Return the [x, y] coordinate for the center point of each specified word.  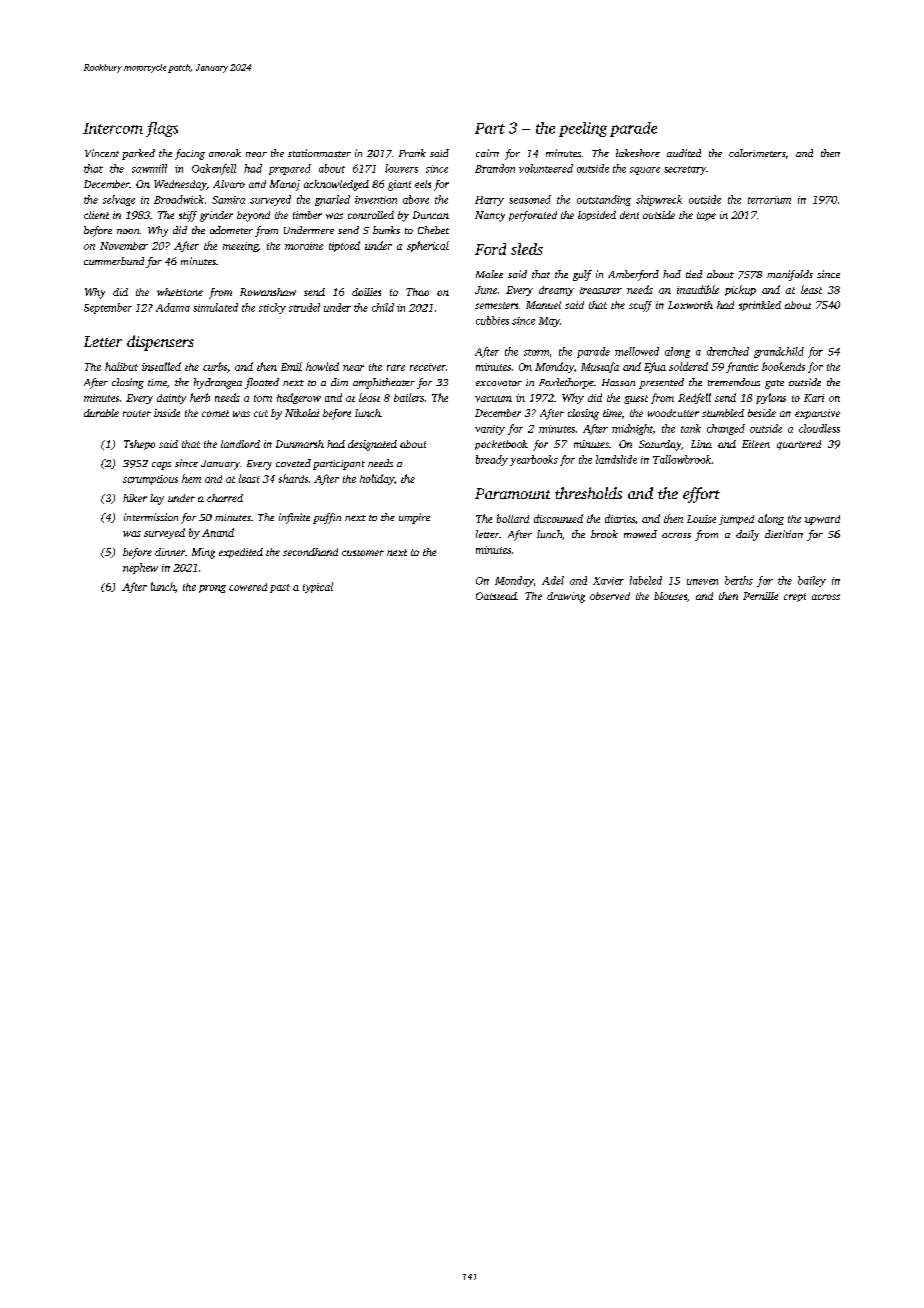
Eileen [756, 444]
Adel [553, 580]
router [137, 413]
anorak [225, 153]
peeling [583, 129]
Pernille [760, 596]
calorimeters [757, 153]
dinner [170, 552]
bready [492, 460]
